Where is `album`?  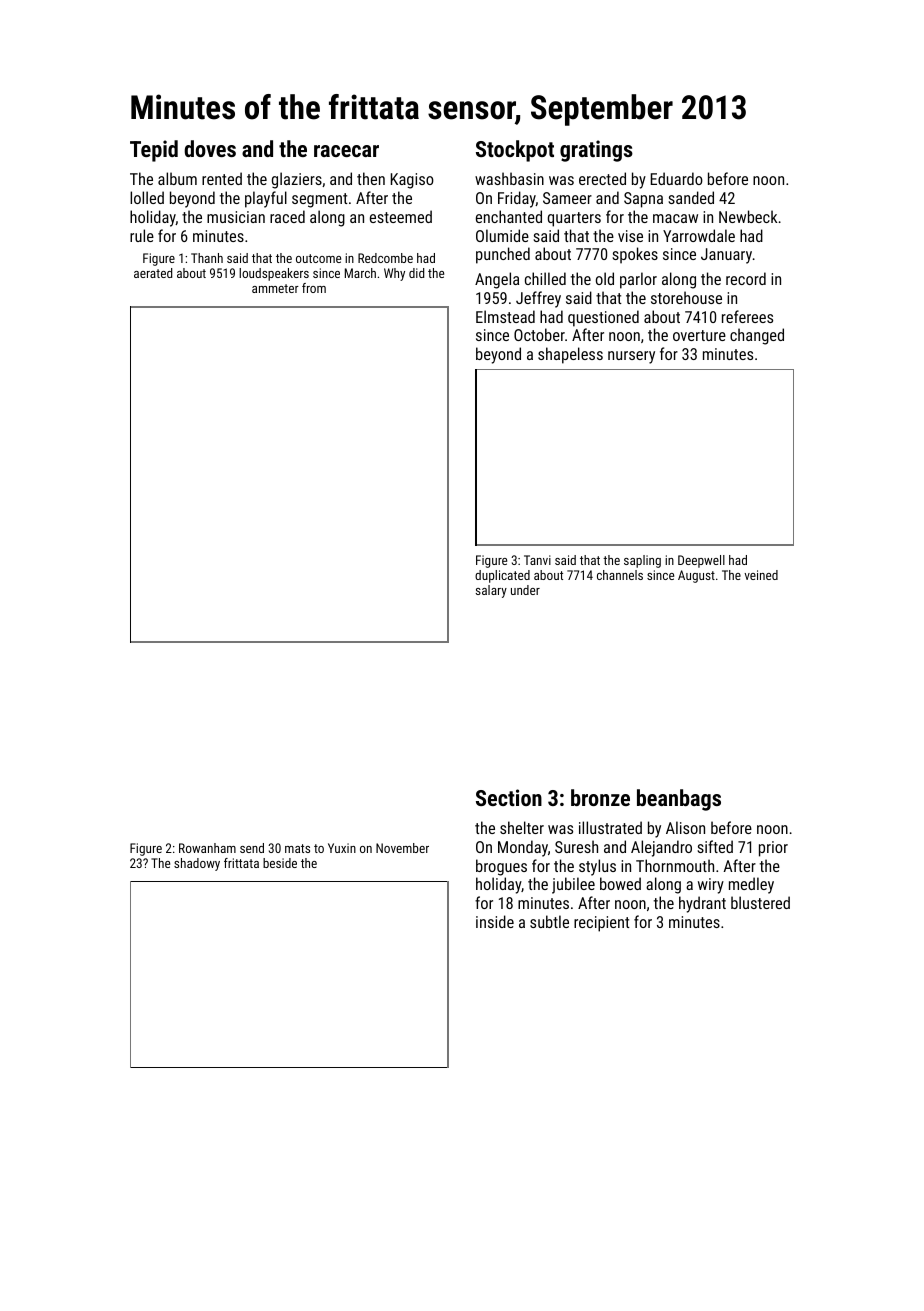
album is located at coordinates (177, 178).
